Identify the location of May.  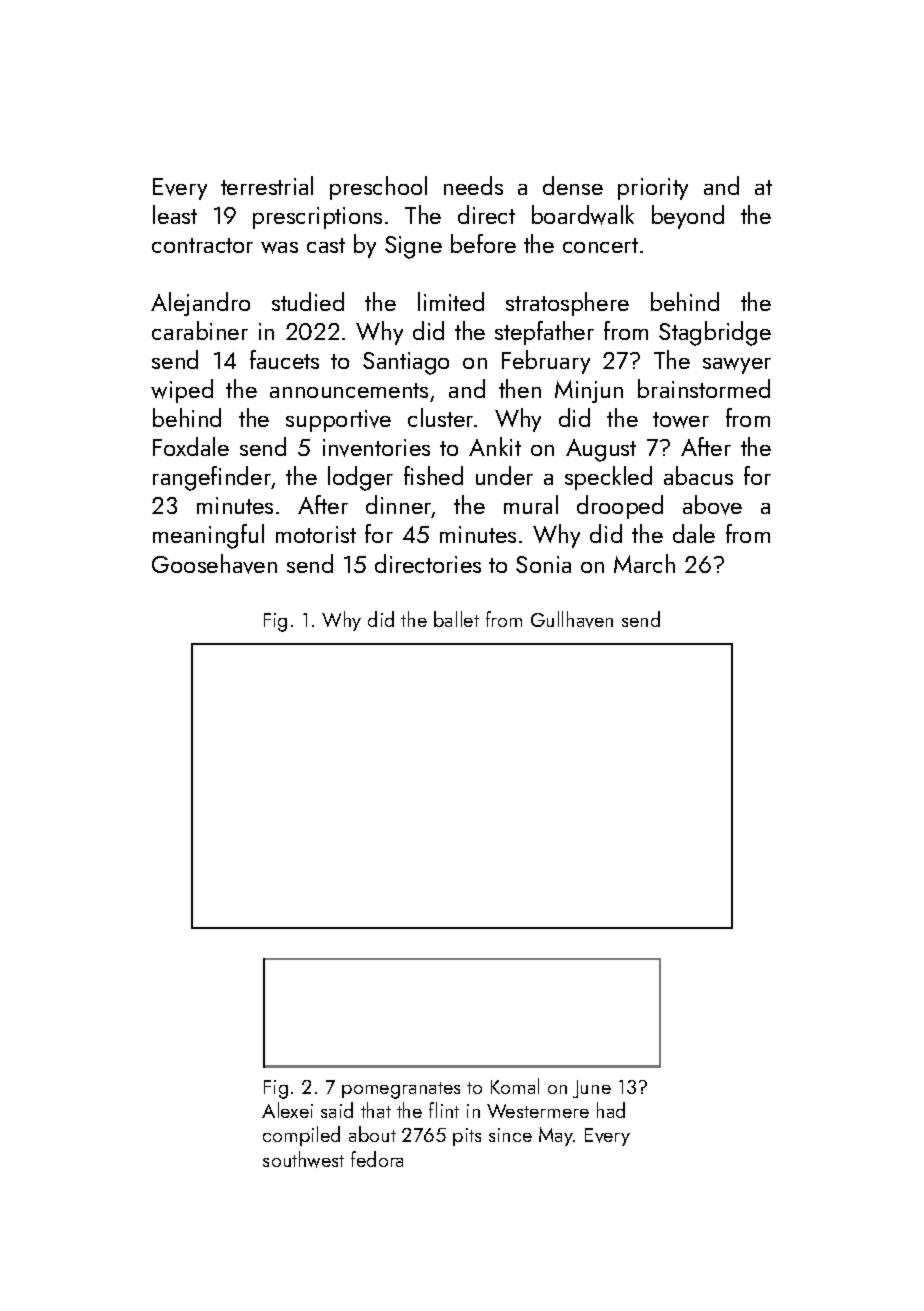
(556, 1136).
